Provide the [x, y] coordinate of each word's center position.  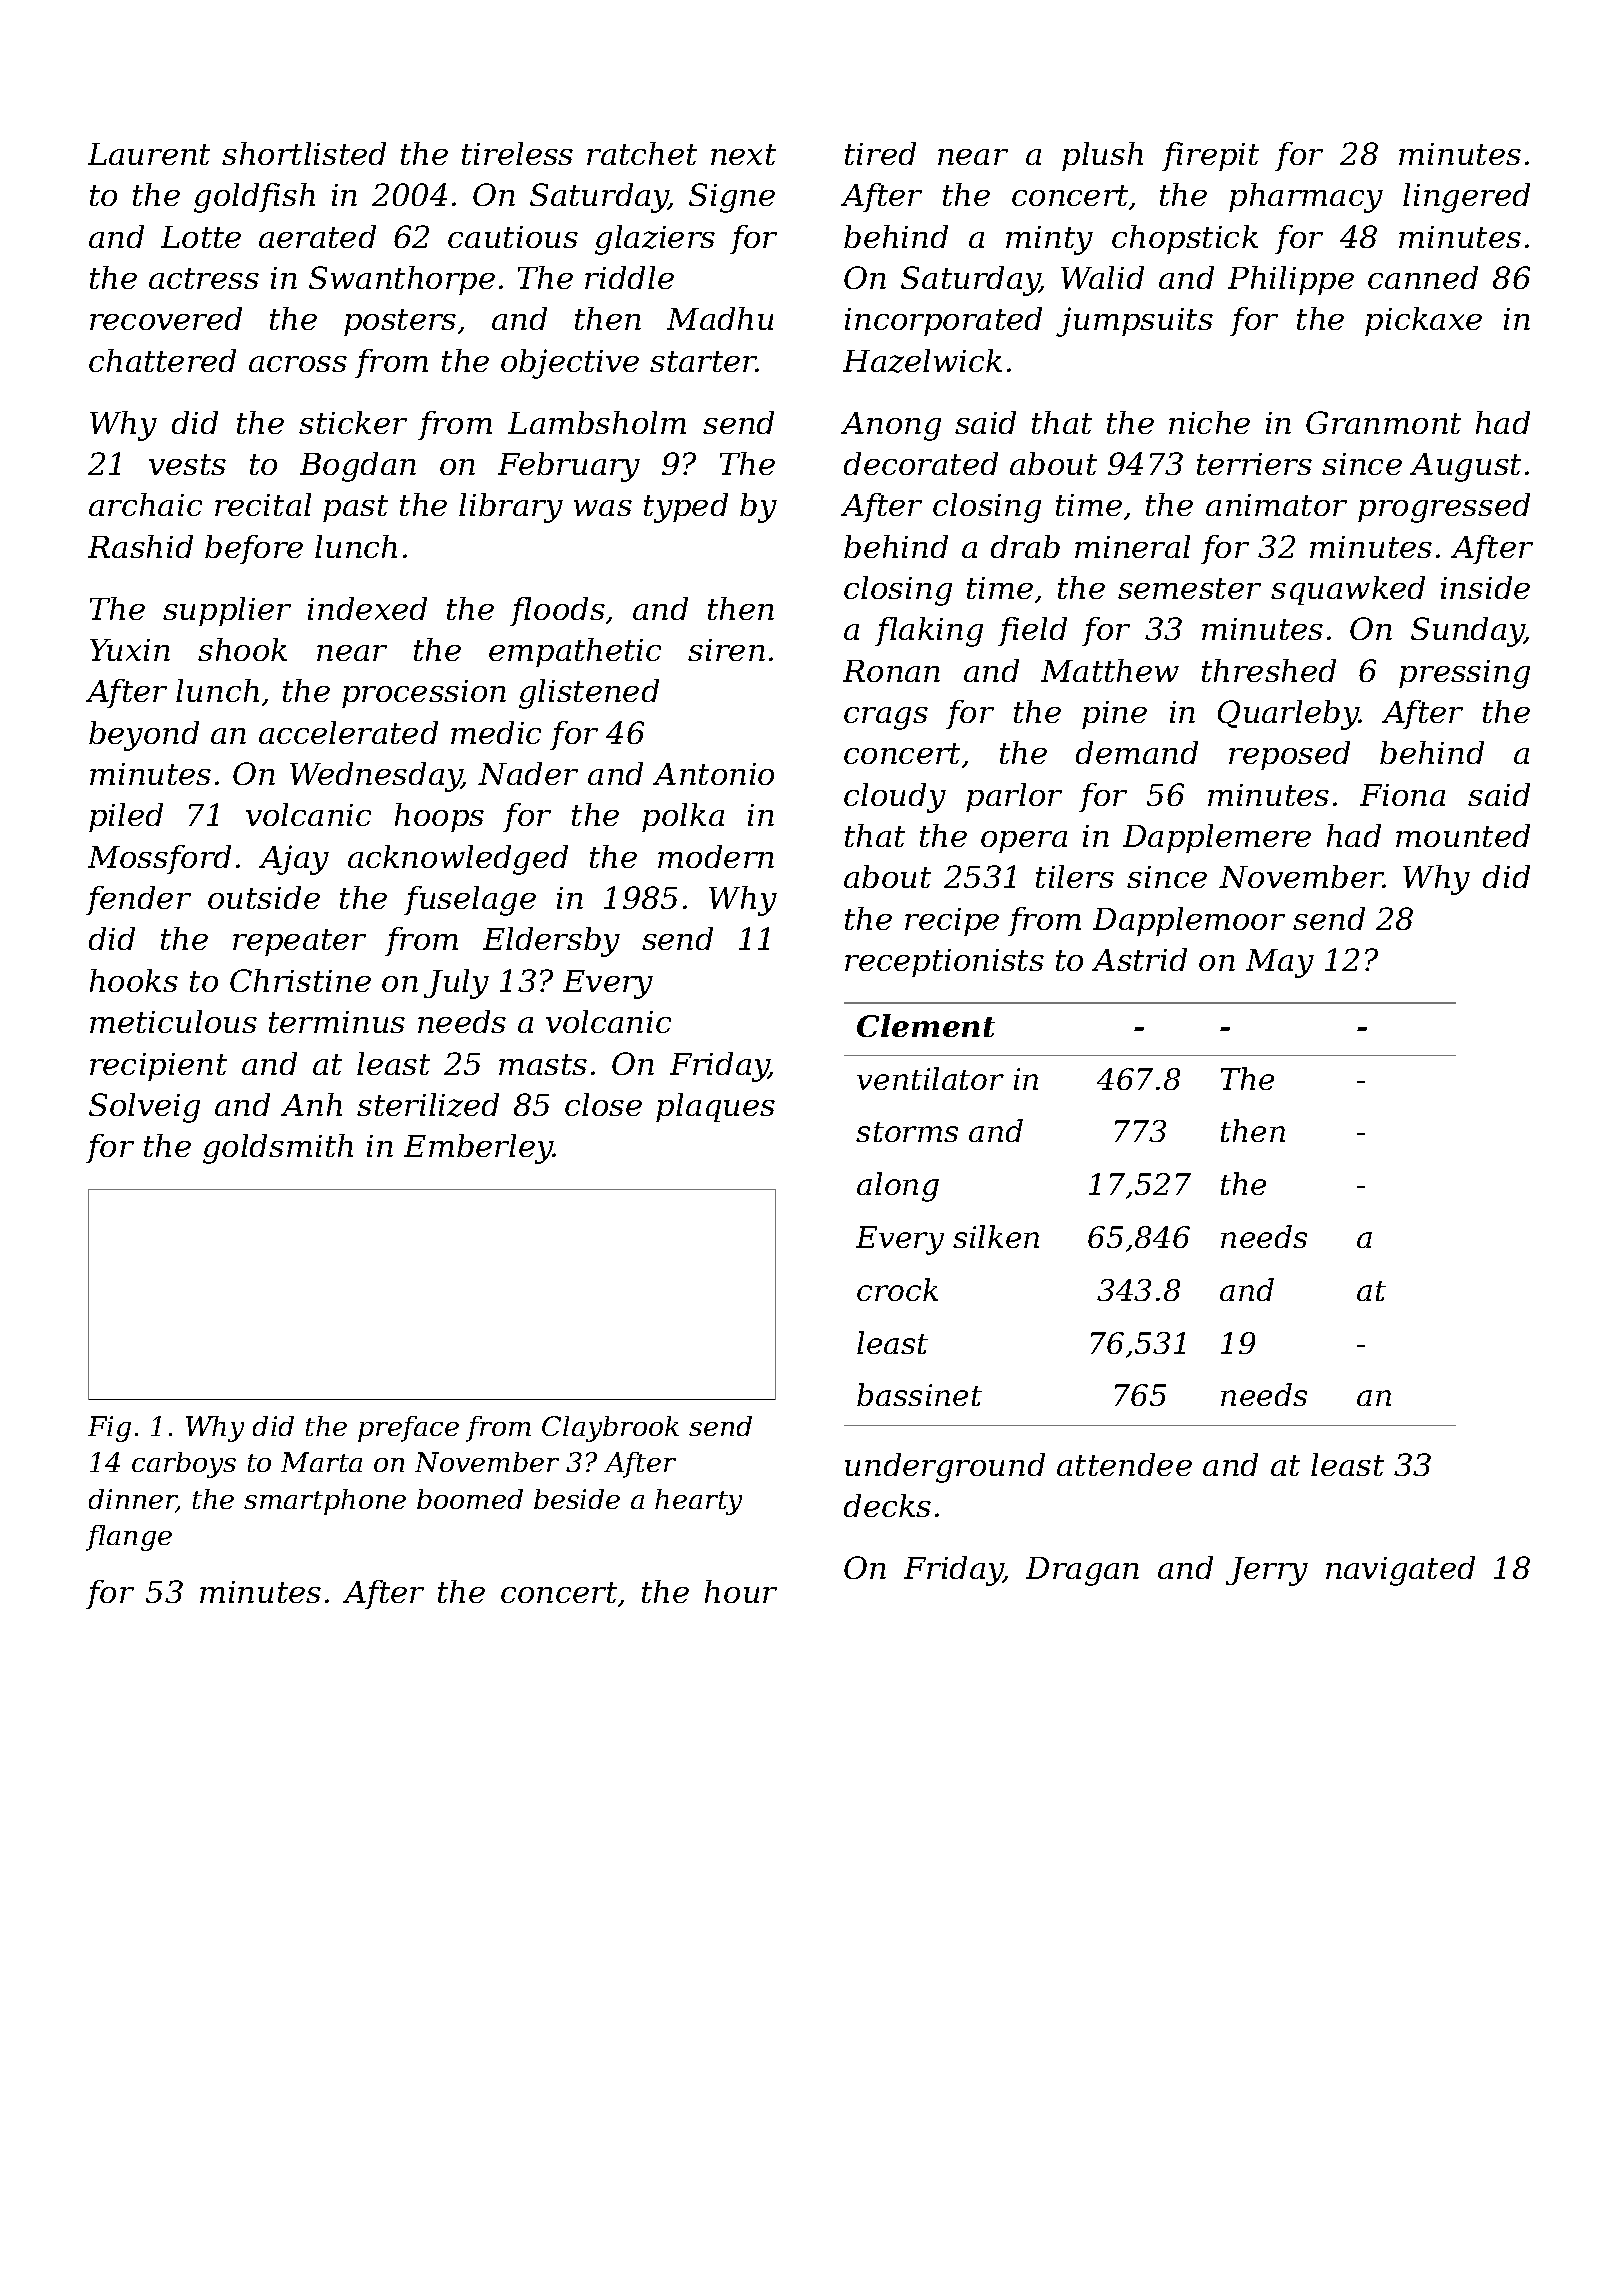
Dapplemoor [1189, 921]
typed [686, 508]
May [1280, 963]
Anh [311, 1104]
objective [570, 364]
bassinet [919, 1394]
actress [204, 278]
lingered [1466, 198]
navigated [1400, 1571]
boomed [470, 1499]
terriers [1254, 464]
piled [126, 817]
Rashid [140, 546]
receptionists [944, 963]
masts [543, 1064]
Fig [109, 1429]
